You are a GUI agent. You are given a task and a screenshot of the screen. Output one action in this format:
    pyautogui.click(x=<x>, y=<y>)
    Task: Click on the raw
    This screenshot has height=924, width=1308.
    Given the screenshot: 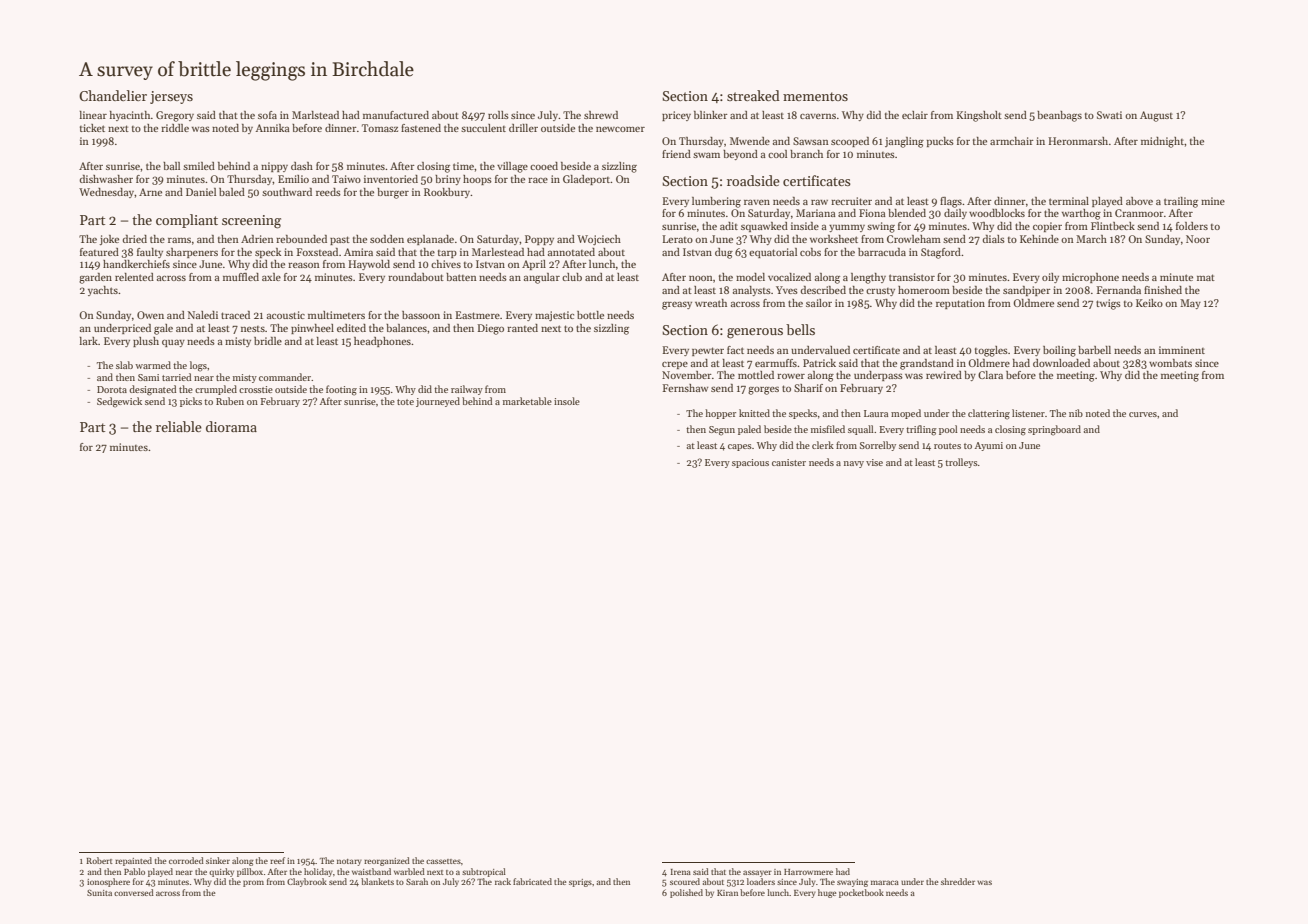 What is the action you would take?
    pyautogui.click(x=819, y=202)
